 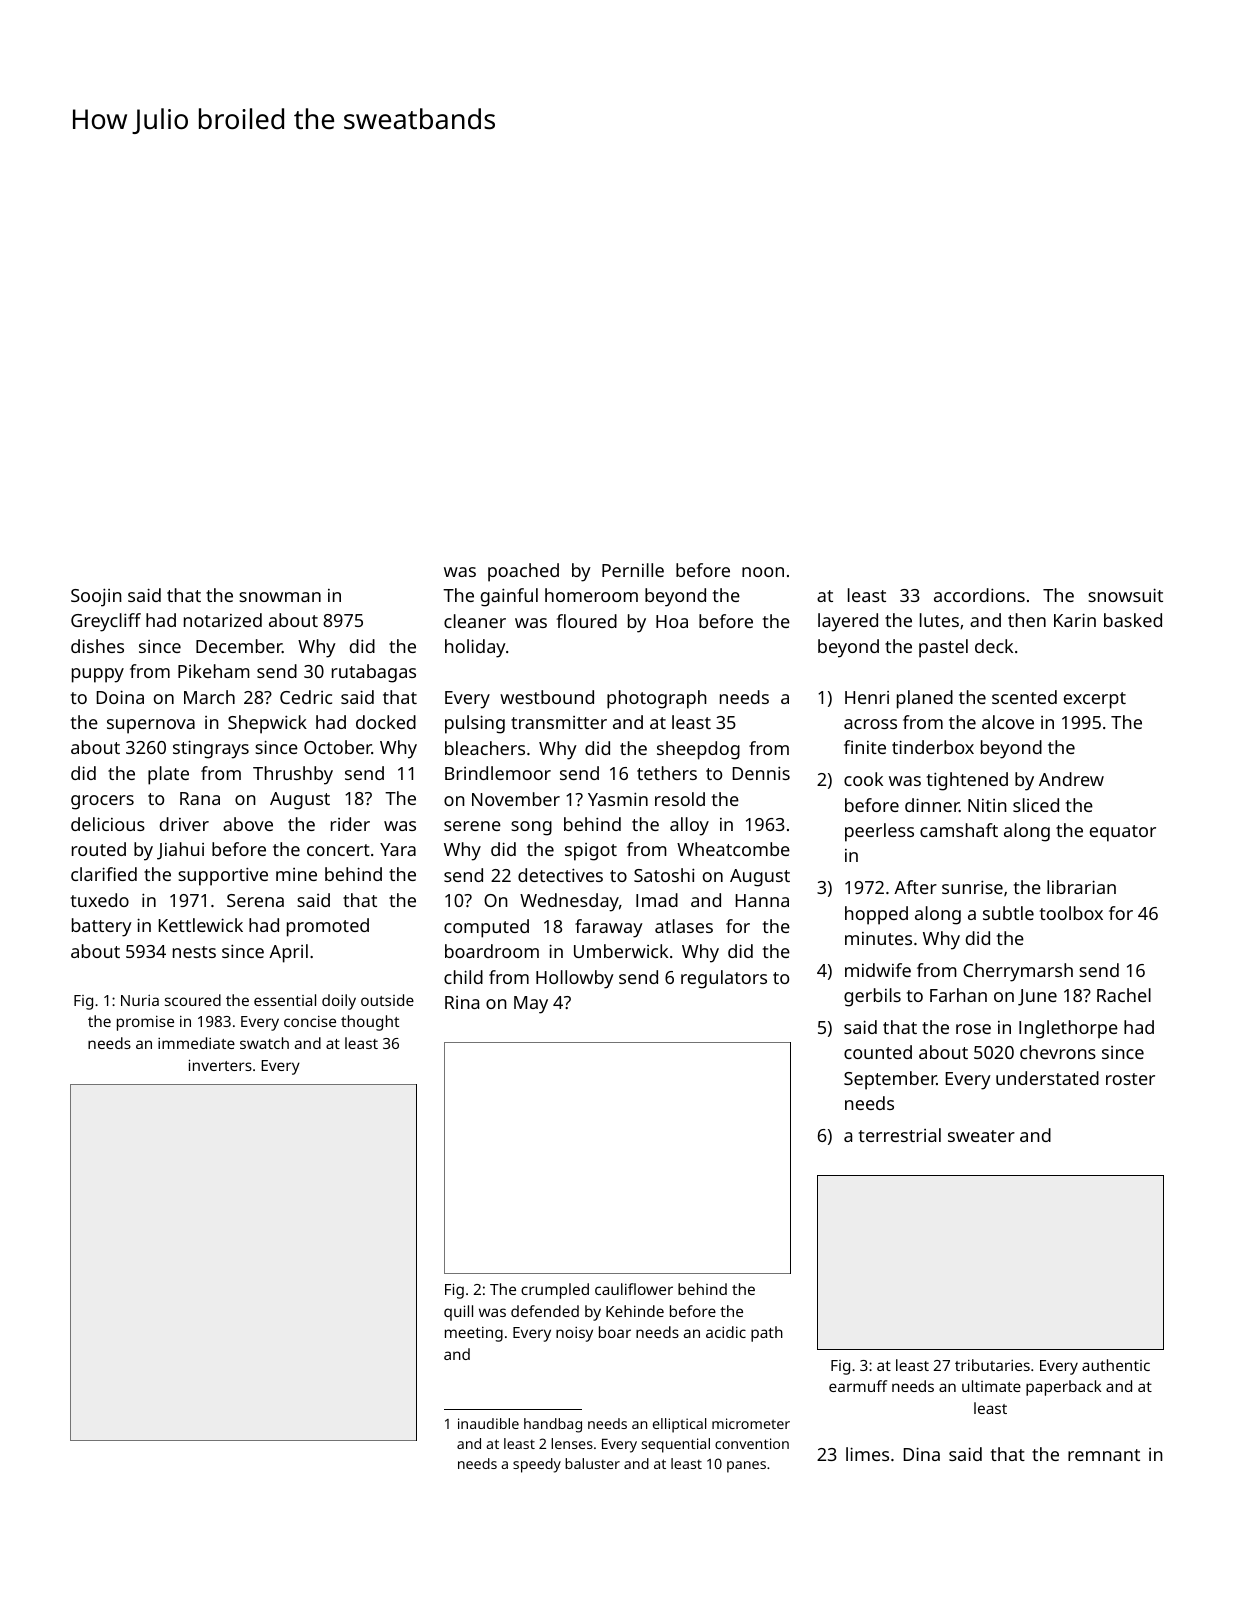 What do you see at coordinates (746, 1467) in the screenshot?
I see `panes` at bounding box center [746, 1467].
